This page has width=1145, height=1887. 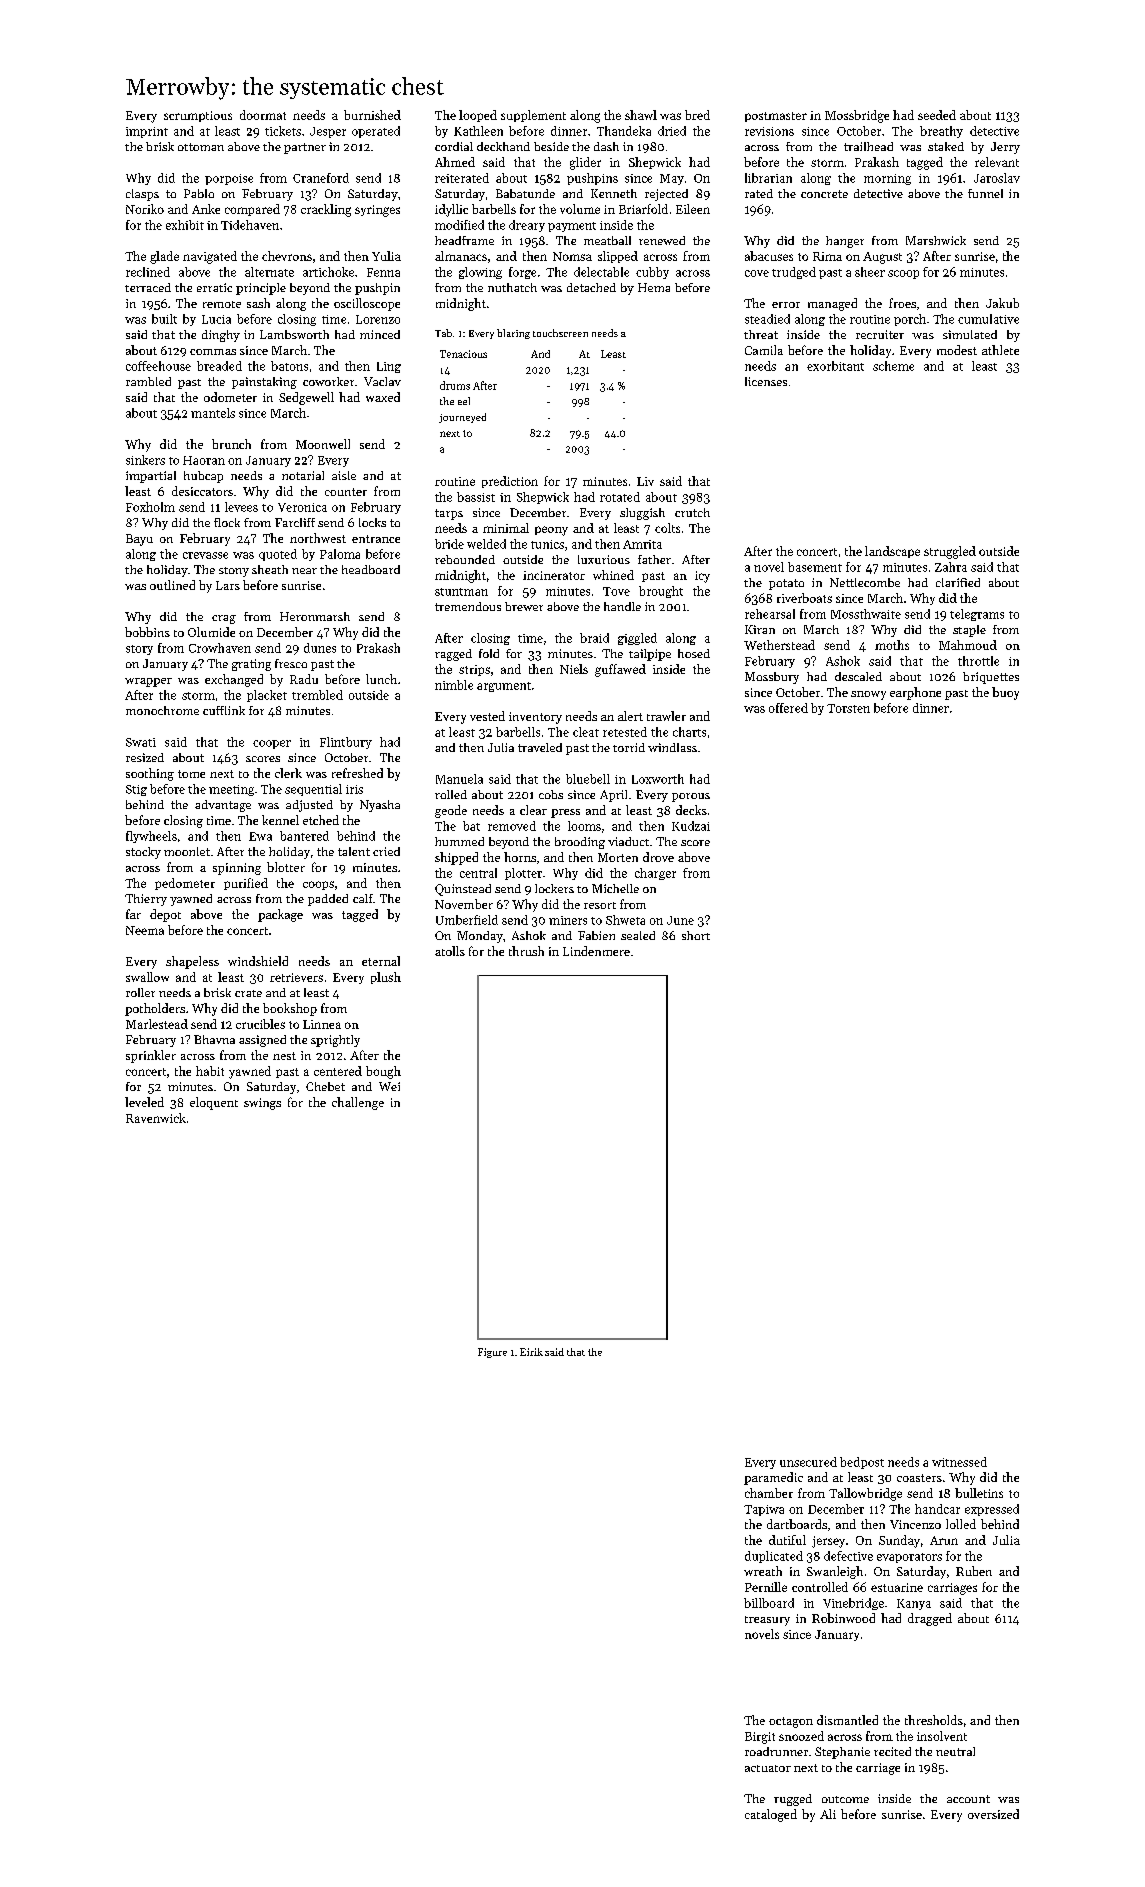 What do you see at coordinates (959, 1462) in the page?
I see `witnessed` at bounding box center [959, 1462].
